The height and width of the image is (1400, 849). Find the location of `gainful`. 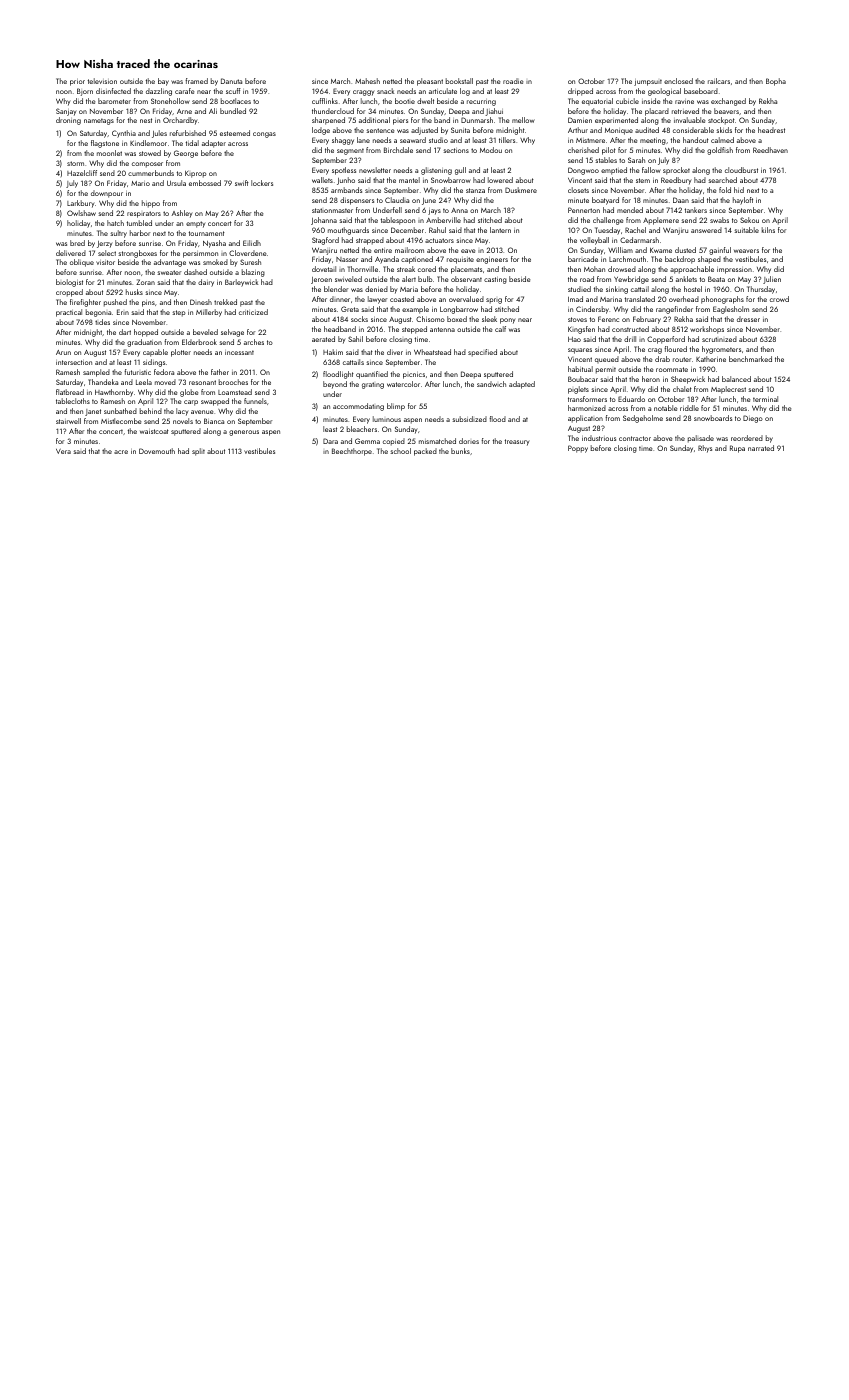

gainful is located at coordinates (720, 251).
